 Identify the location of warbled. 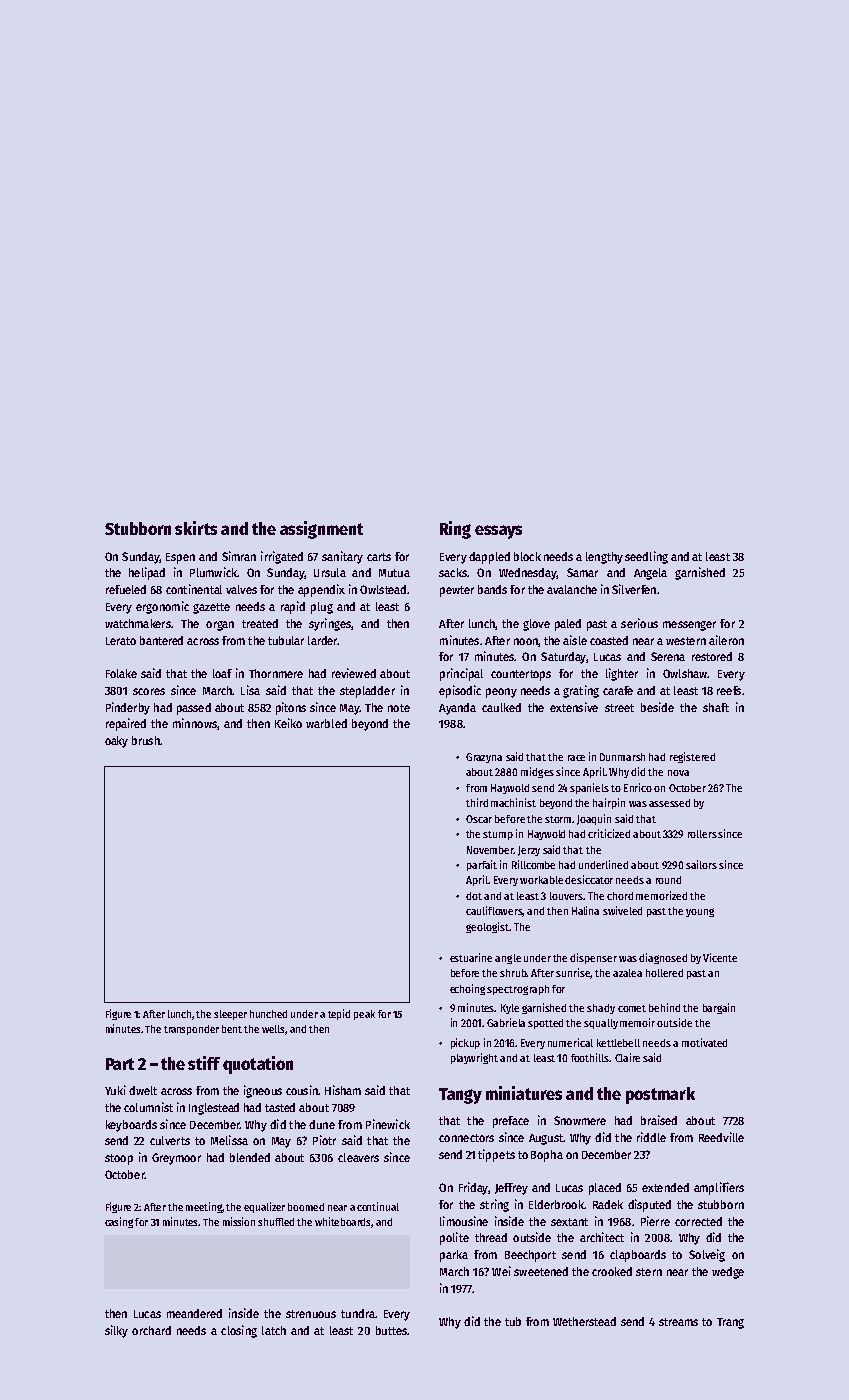
(326, 723).
